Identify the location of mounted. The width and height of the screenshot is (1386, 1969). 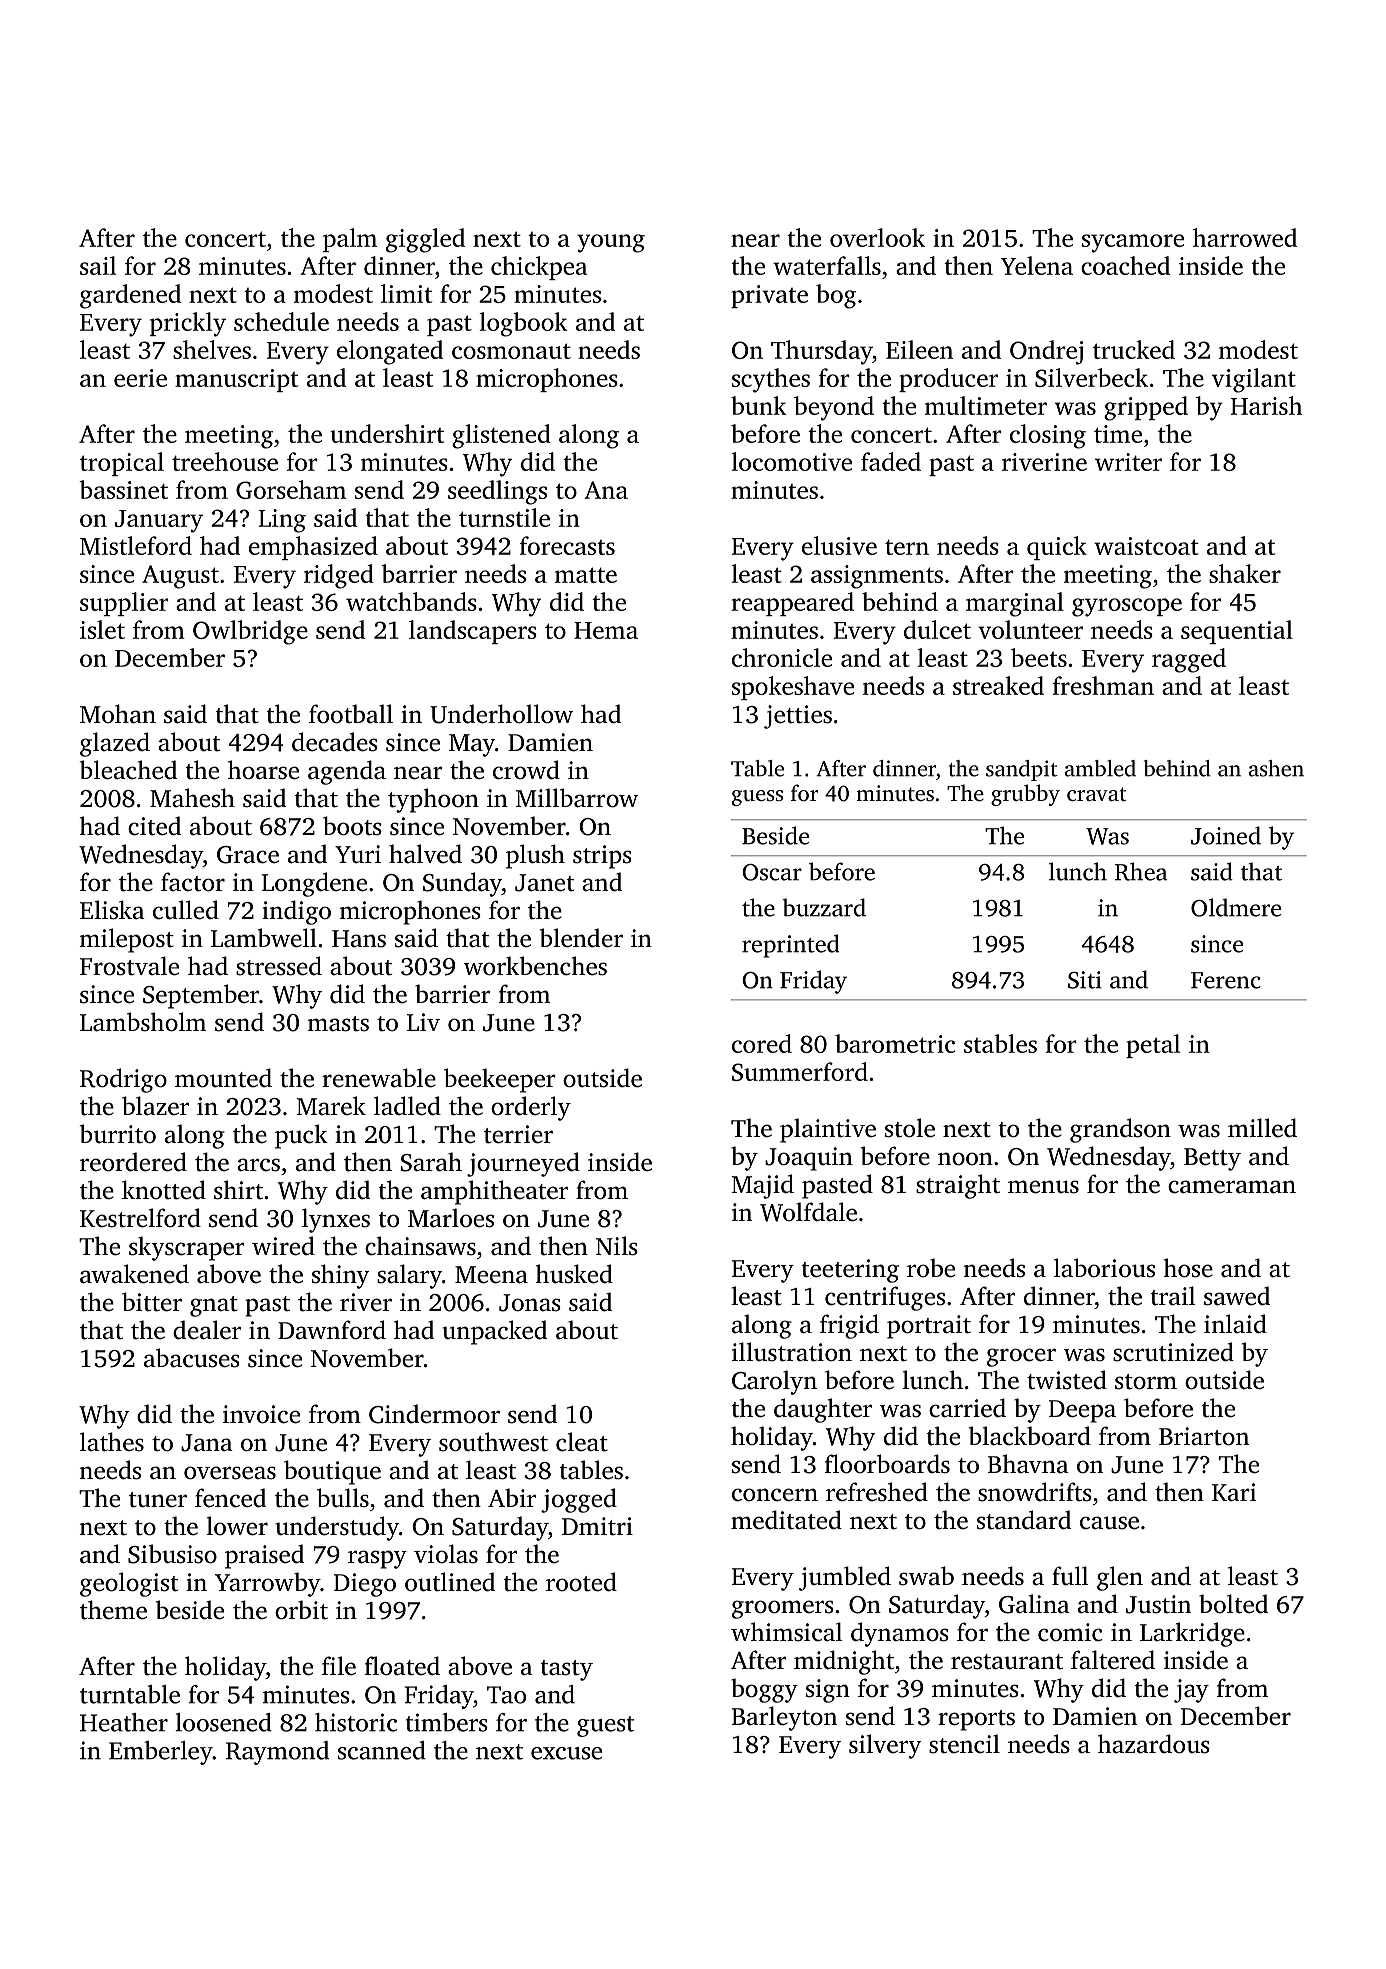
(223, 1078).
